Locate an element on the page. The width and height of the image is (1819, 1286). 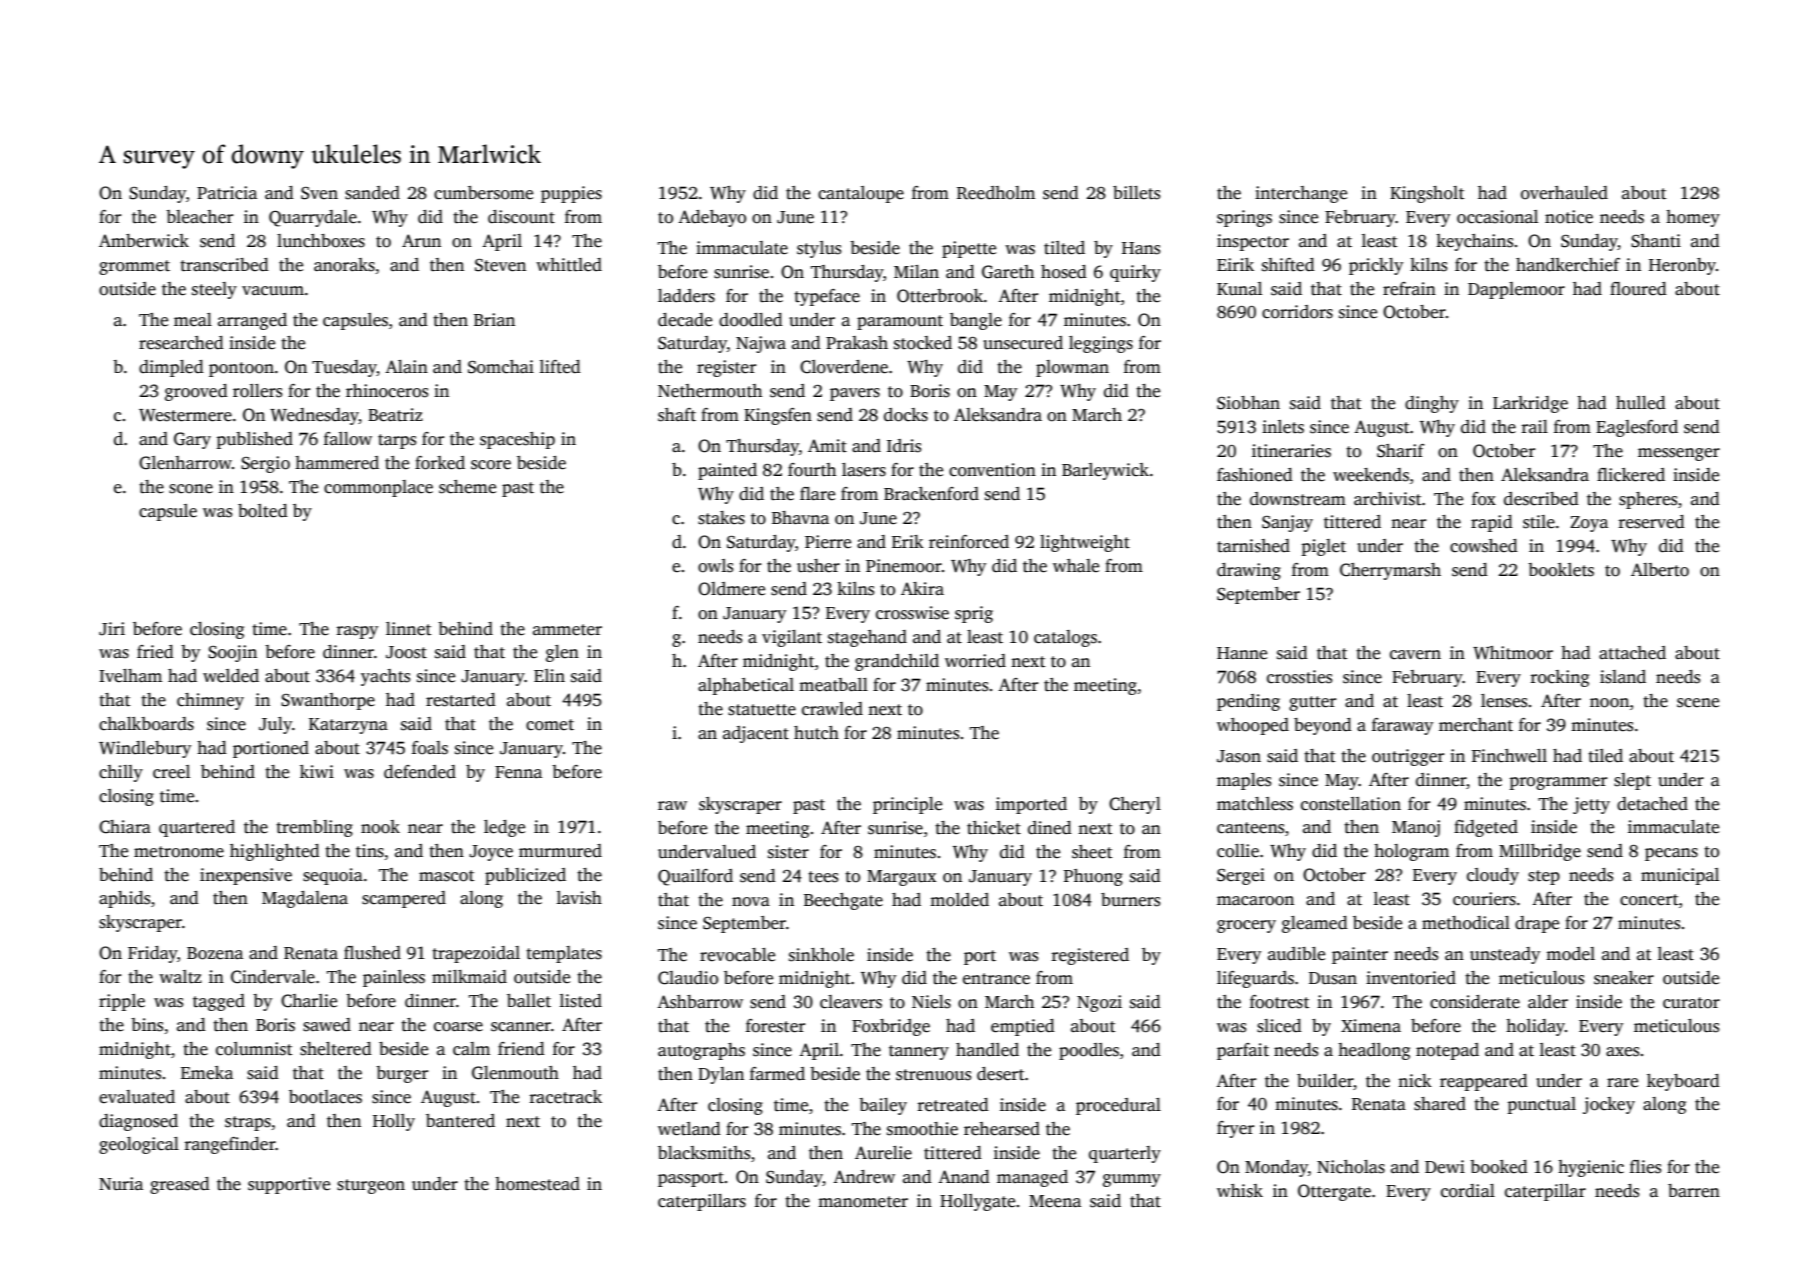
Kingsholt is located at coordinates (1427, 194).
